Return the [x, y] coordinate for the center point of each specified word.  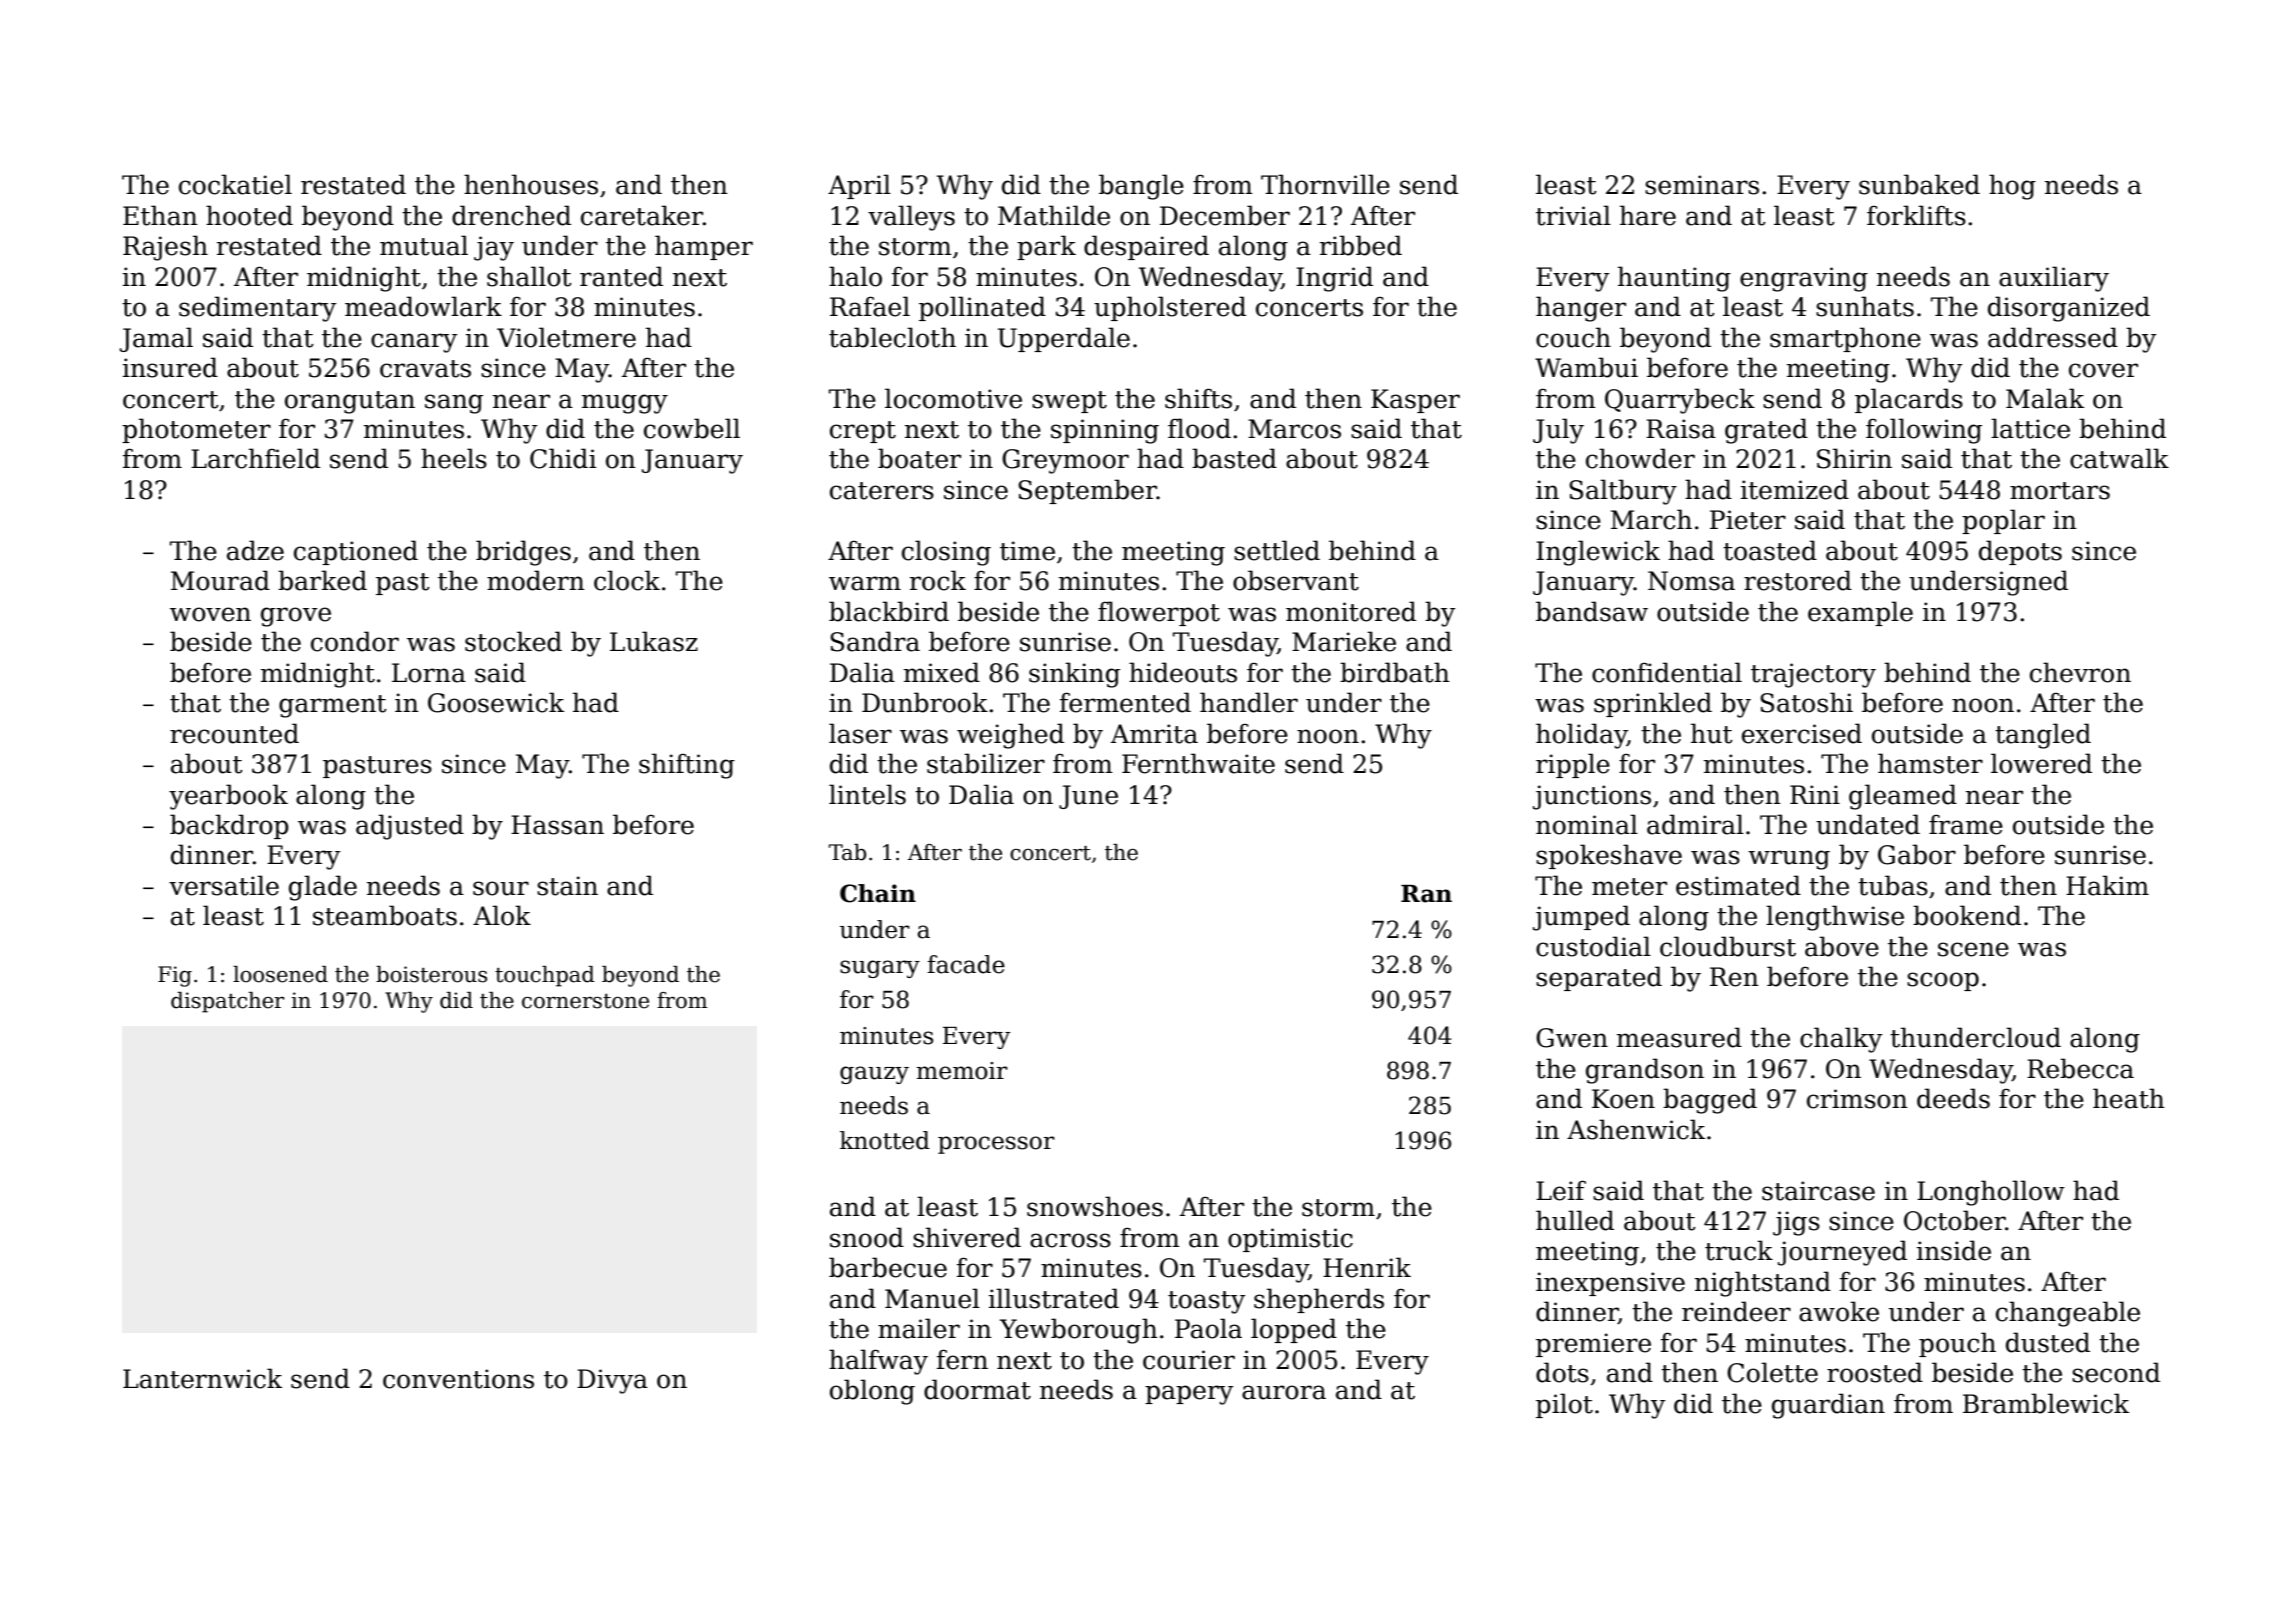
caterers [882, 491]
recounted [234, 733]
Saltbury [1623, 492]
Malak [2045, 398]
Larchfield [255, 458]
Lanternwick [202, 1378]
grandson [1645, 1071]
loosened [280, 974]
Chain [878, 893]
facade [966, 964]
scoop [1943, 981]
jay [494, 248]
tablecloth [892, 337]
